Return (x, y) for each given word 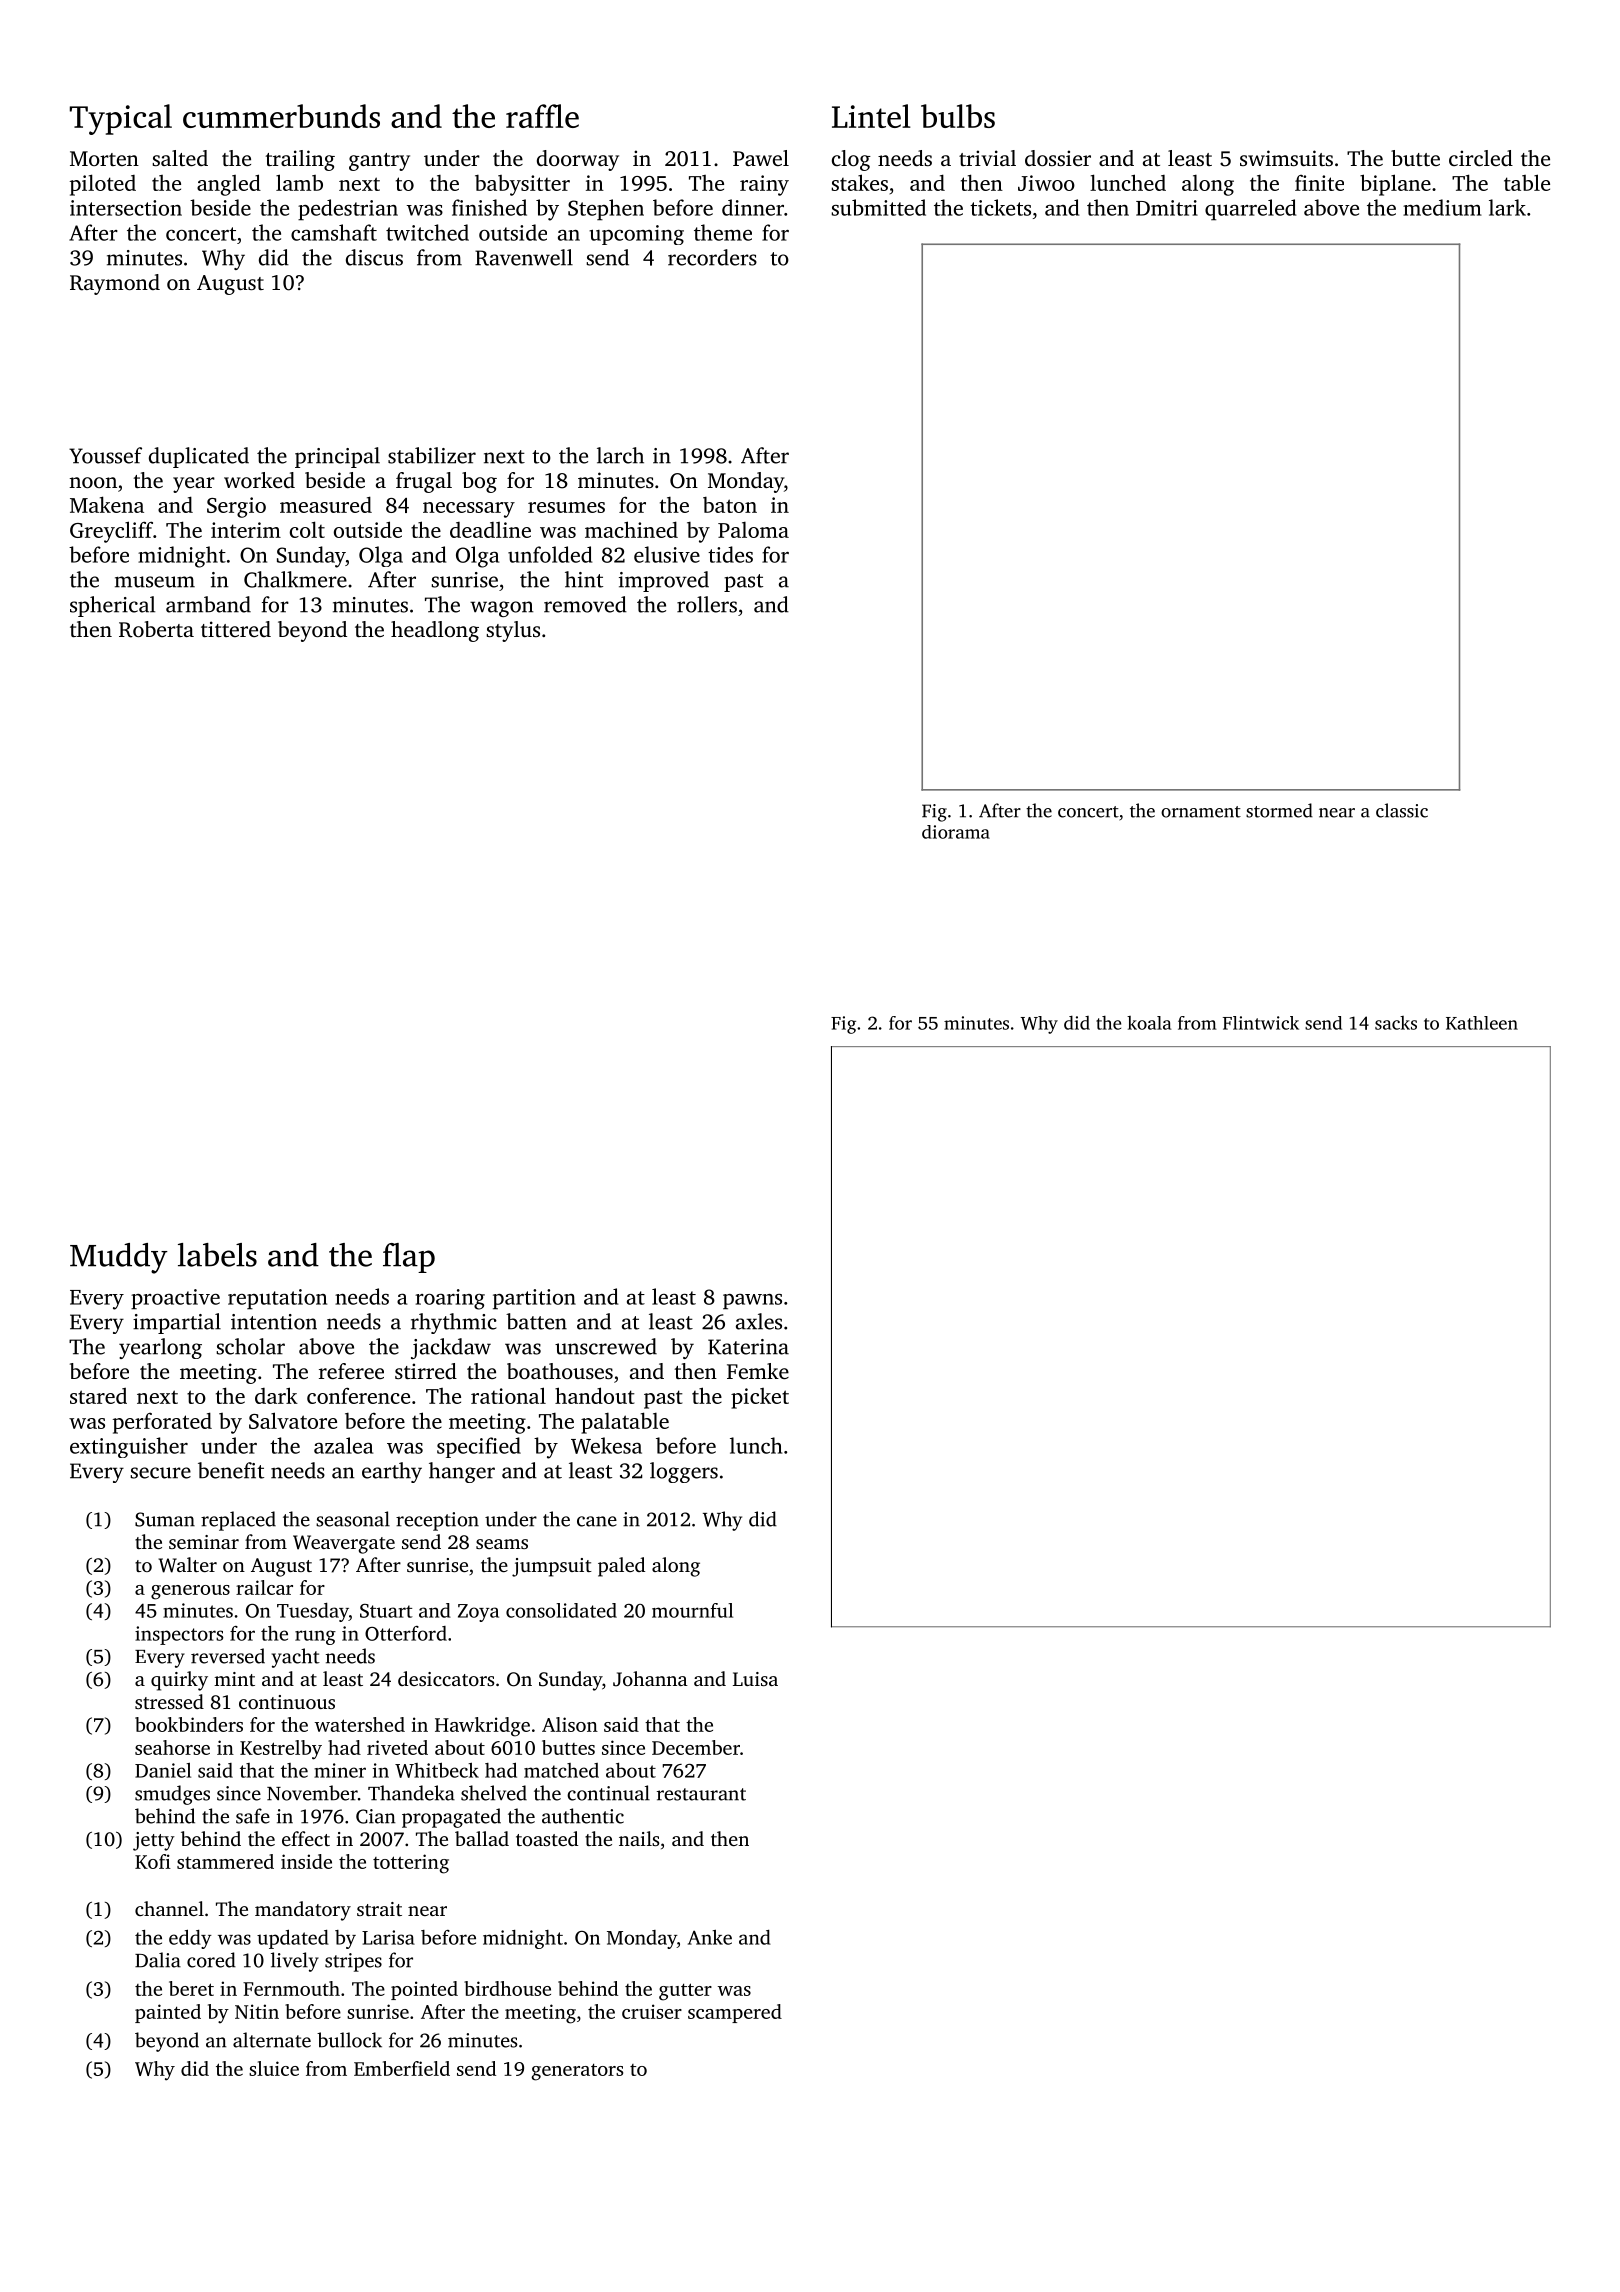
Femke (758, 1371)
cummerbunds (281, 116)
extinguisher (129, 1447)
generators (577, 2072)
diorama (956, 832)
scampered (735, 2013)
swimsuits (1286, 158)
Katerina (748, 1347)
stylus (513, 631)
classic (1402, 810)
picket (760, 1398)
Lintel (871, 116)
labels (217, 1255)
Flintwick (1261, 1023)
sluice (274, 2068)
